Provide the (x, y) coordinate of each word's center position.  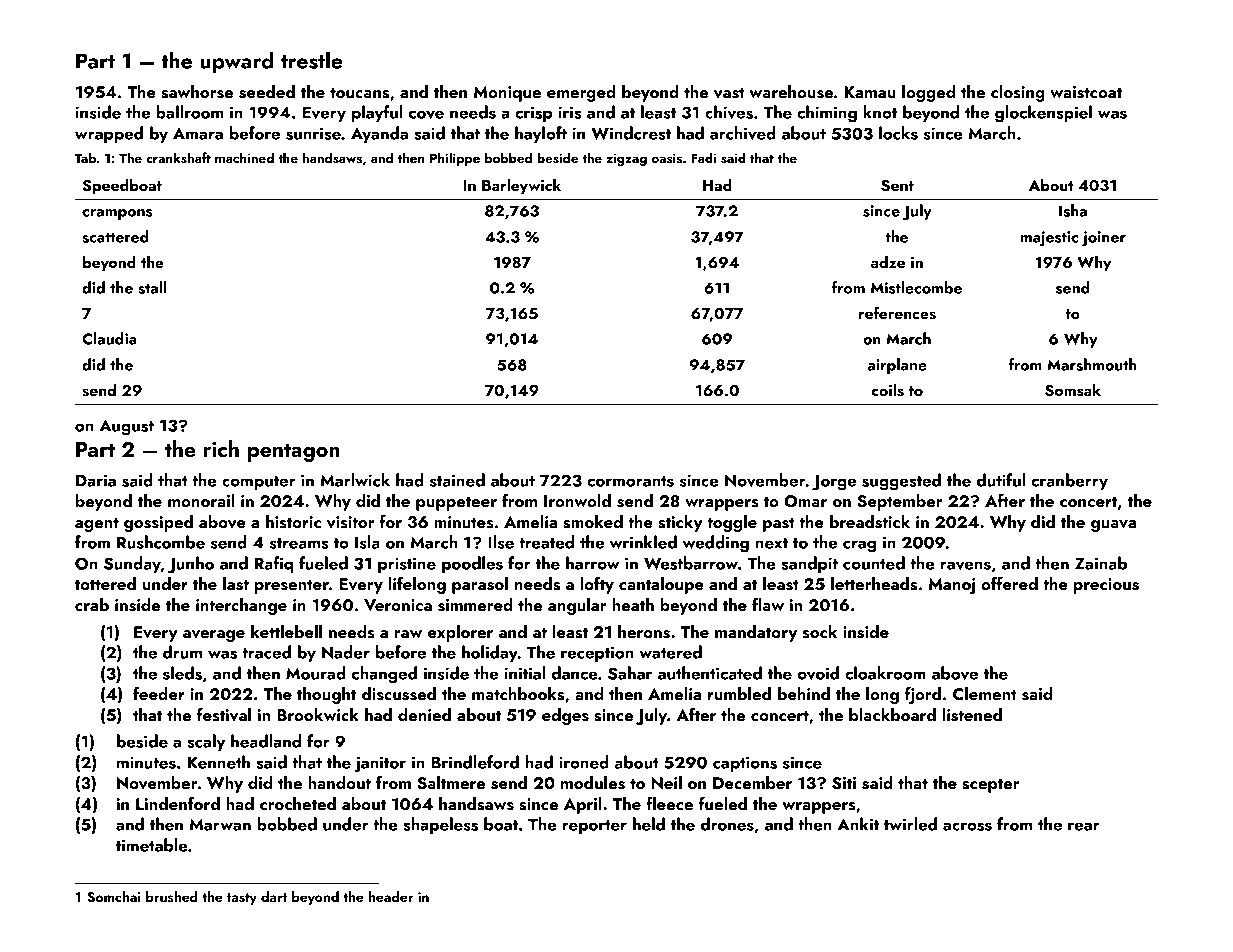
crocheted (298, 803)
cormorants (630, 481)
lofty (597, 585)
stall (152, 287)
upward (236, 62)
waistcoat (1086, 92)
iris (569, 112)
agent (97, 524)
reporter (595, 827)
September (900, 502)
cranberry (1069, 481)
